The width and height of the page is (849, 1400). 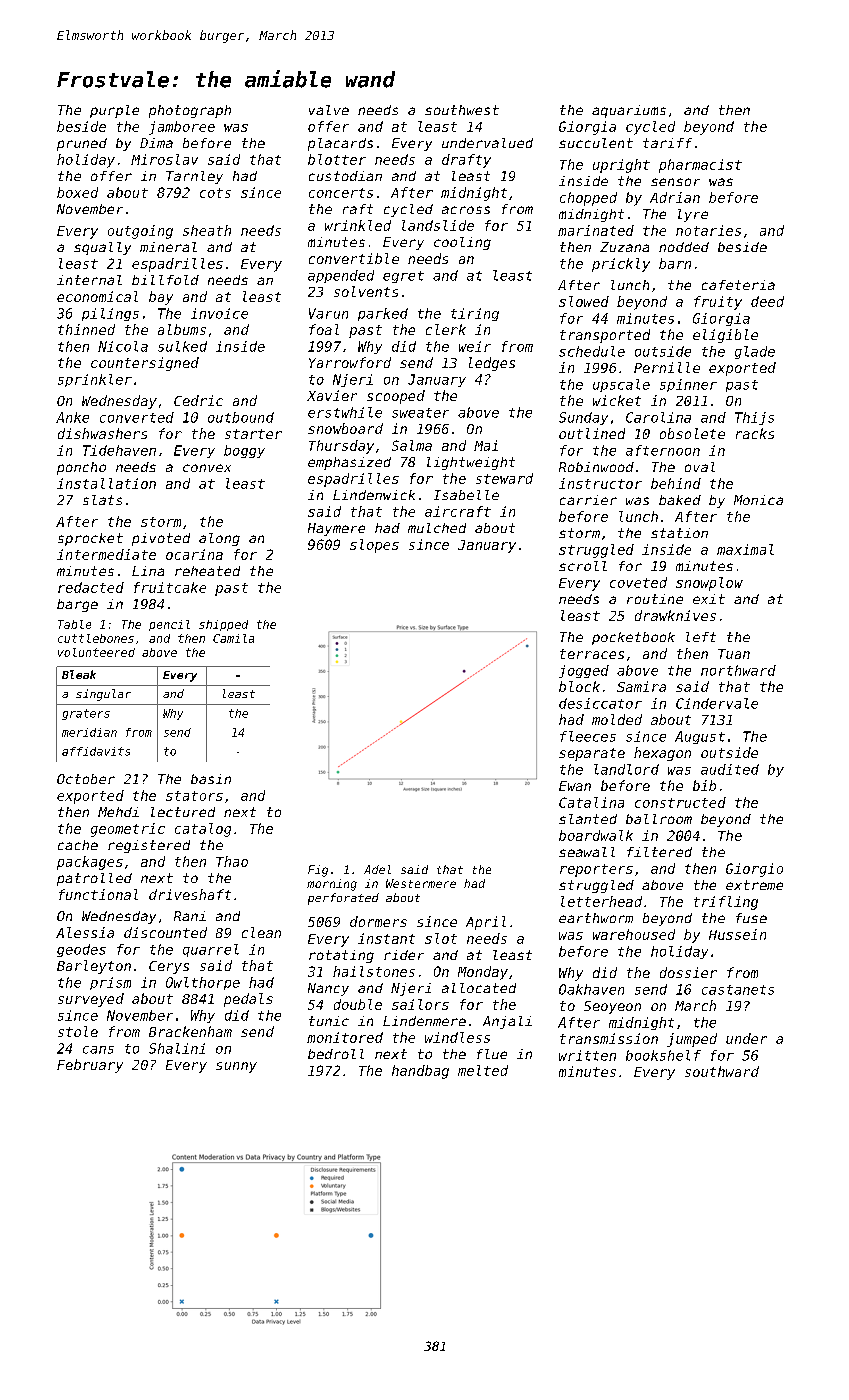 I want to click on billfold, so click(x=165, y=280).
